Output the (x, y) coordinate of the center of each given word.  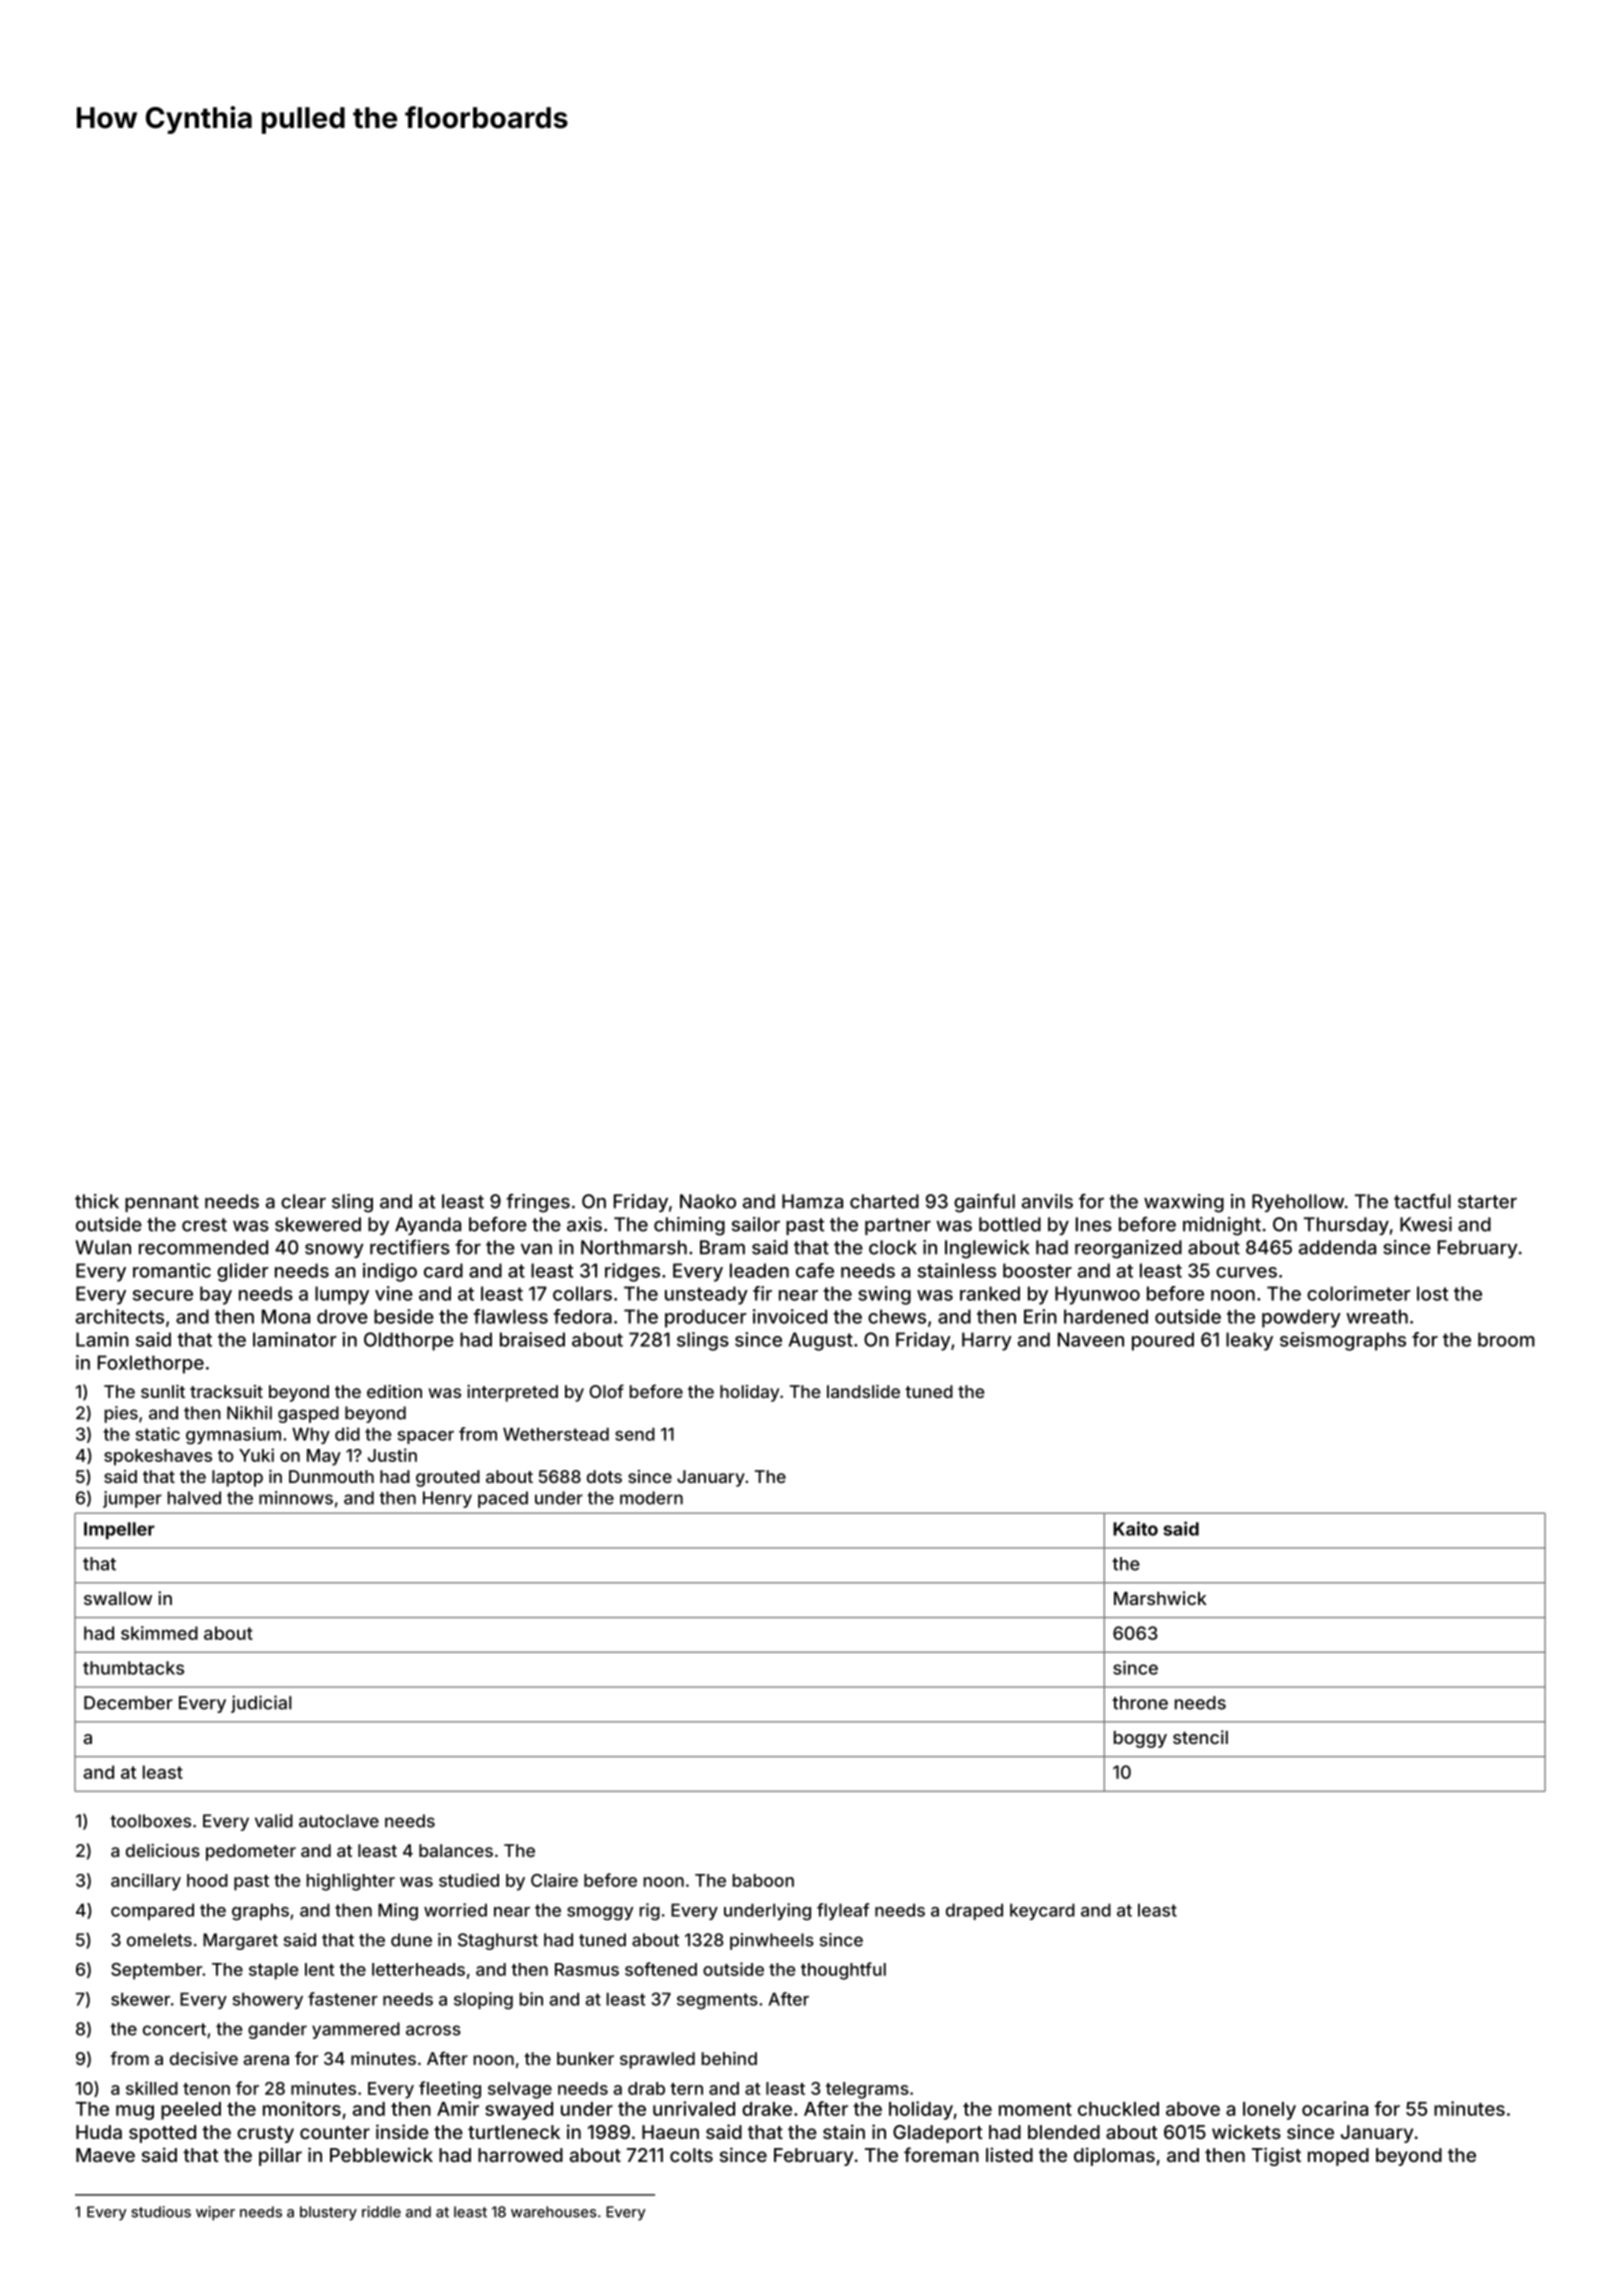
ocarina (1335, 2108)
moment (1035, 2109)
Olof (606, 1391)
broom (1506, 1339)
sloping (483, 2001)
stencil (1200, 1737)
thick (97, 1201)
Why (311, 1435)
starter (1487, 1202)
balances (456, 1850)
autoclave (339, 1821)
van (536, 1249)
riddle (381, 2212)
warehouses (554, 2212)
